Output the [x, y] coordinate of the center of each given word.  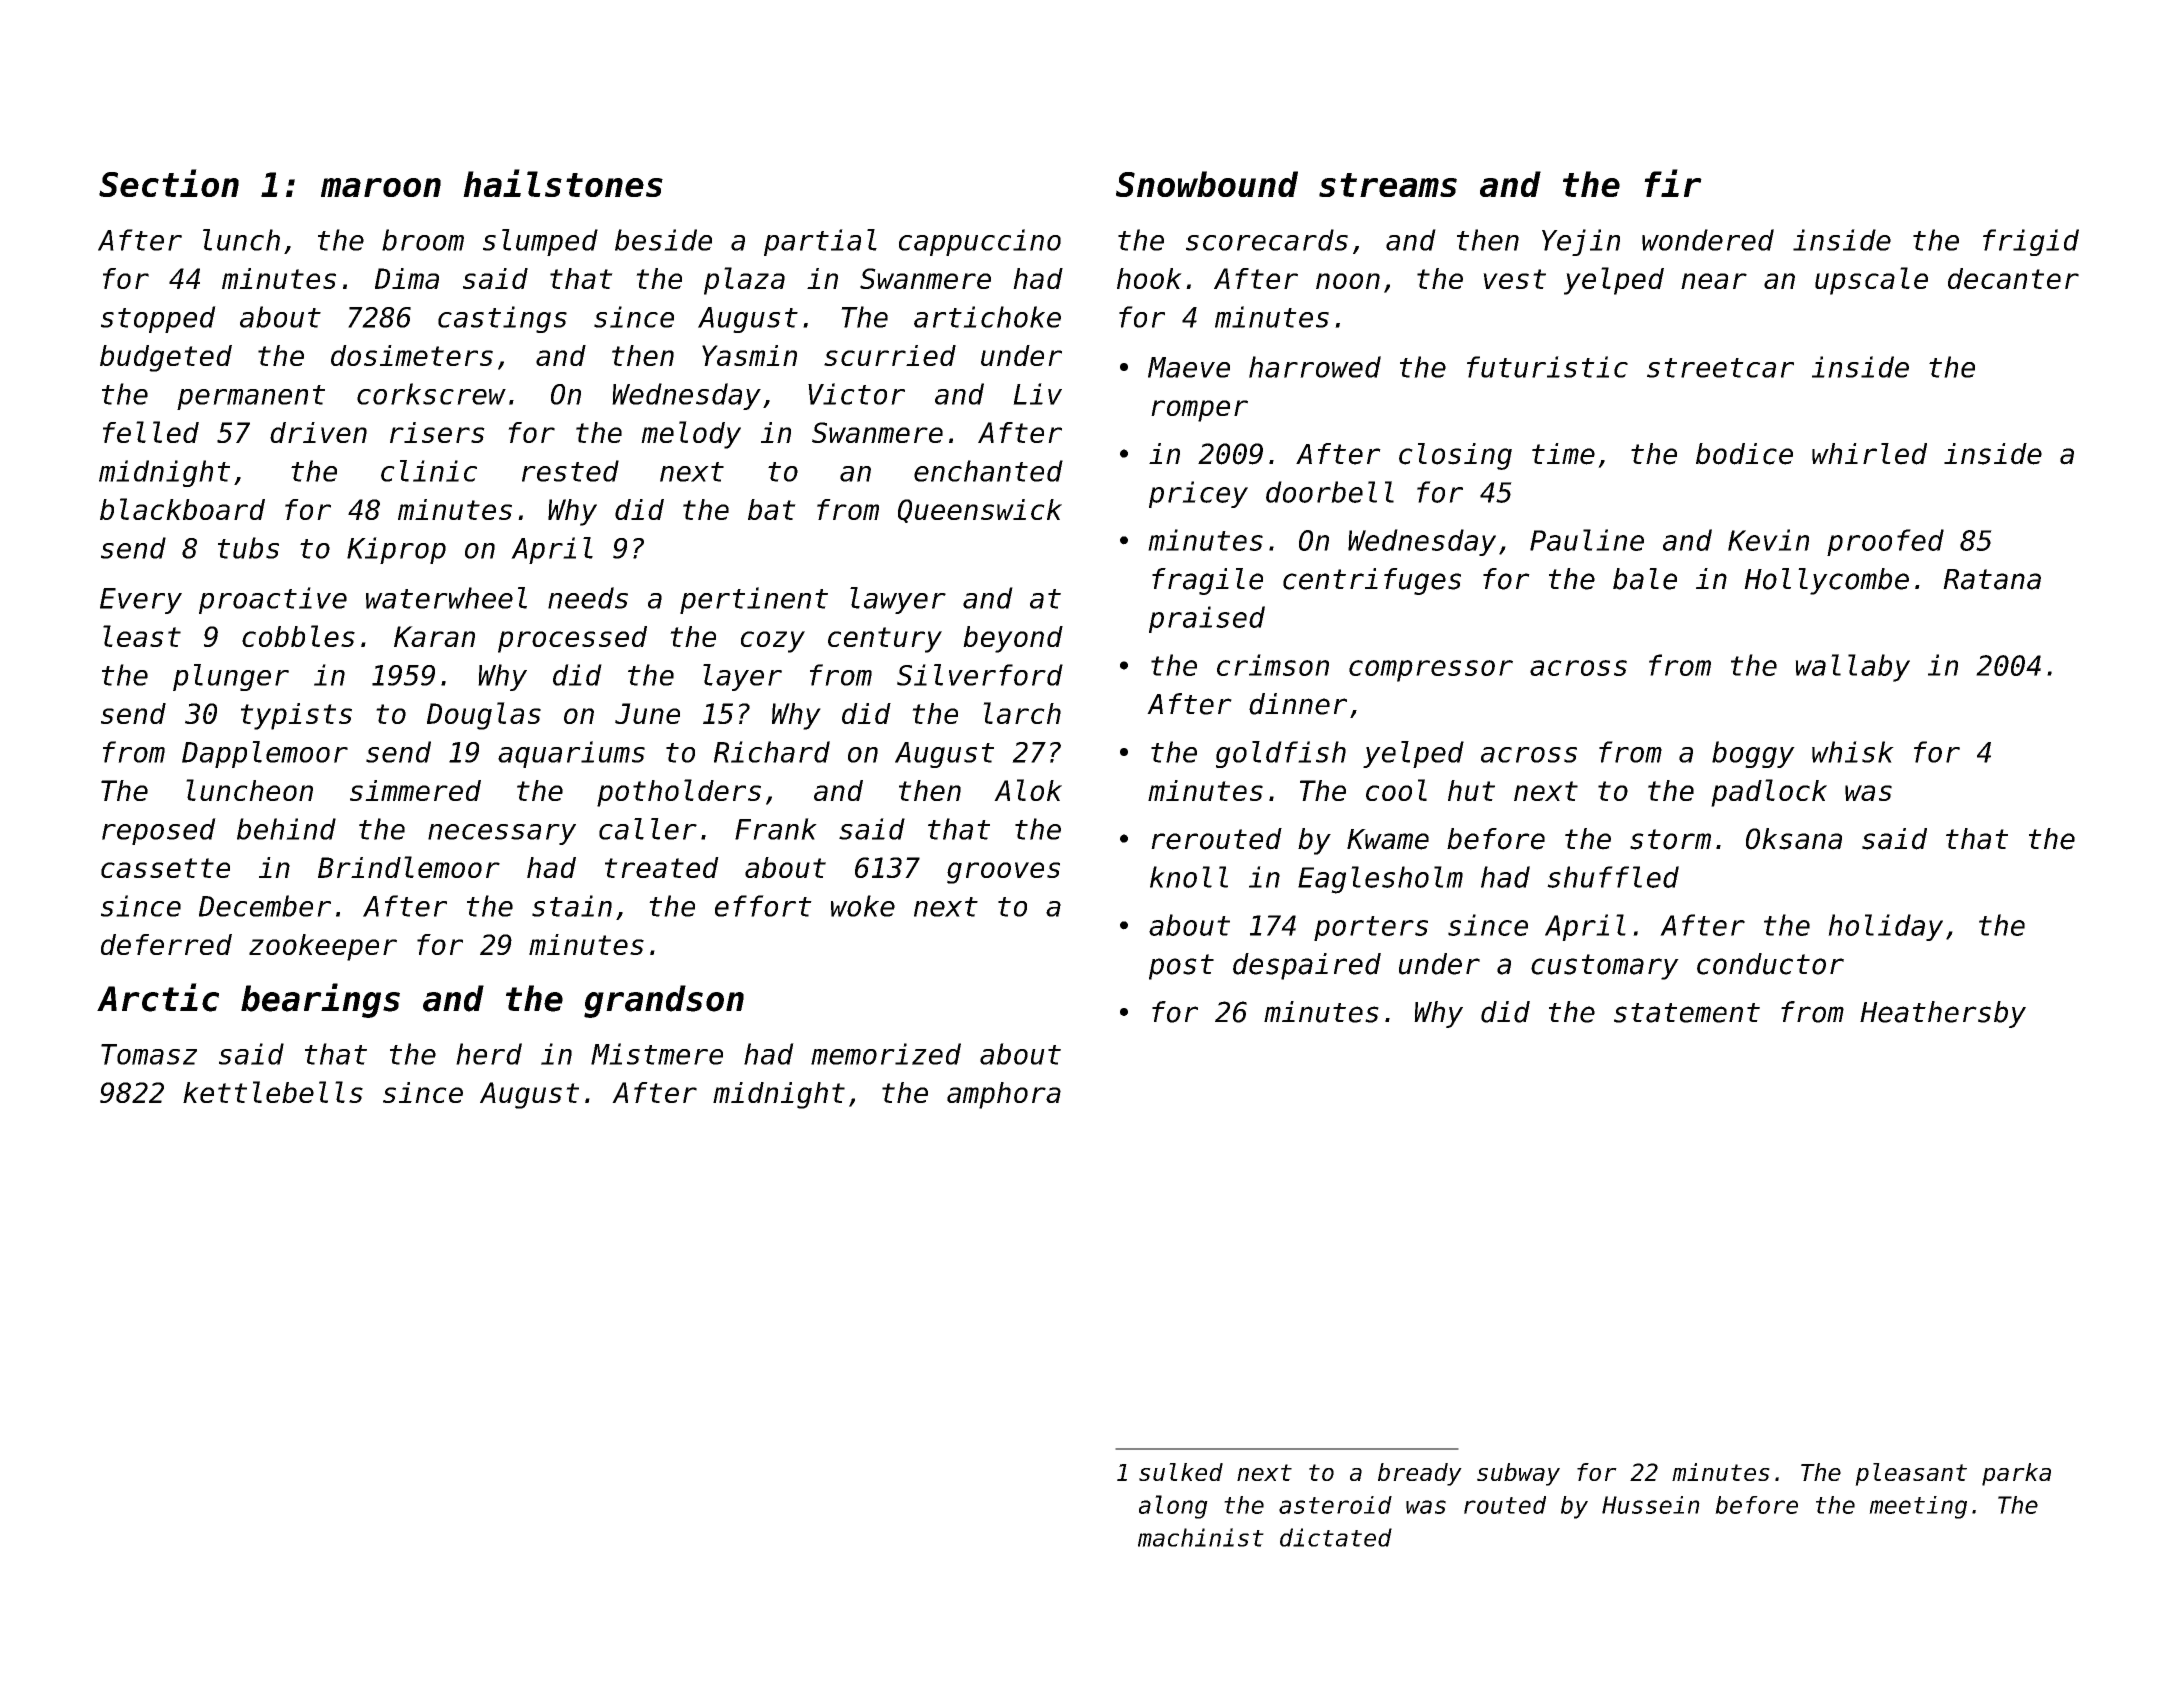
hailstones [563, 183]
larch [1022, 713]
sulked [1181, 1472]
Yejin [1581, 242]
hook [1149, 278]
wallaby [1852, 668]
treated [662, 867]
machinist [1201, 1537]
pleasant [1911, 1474]
